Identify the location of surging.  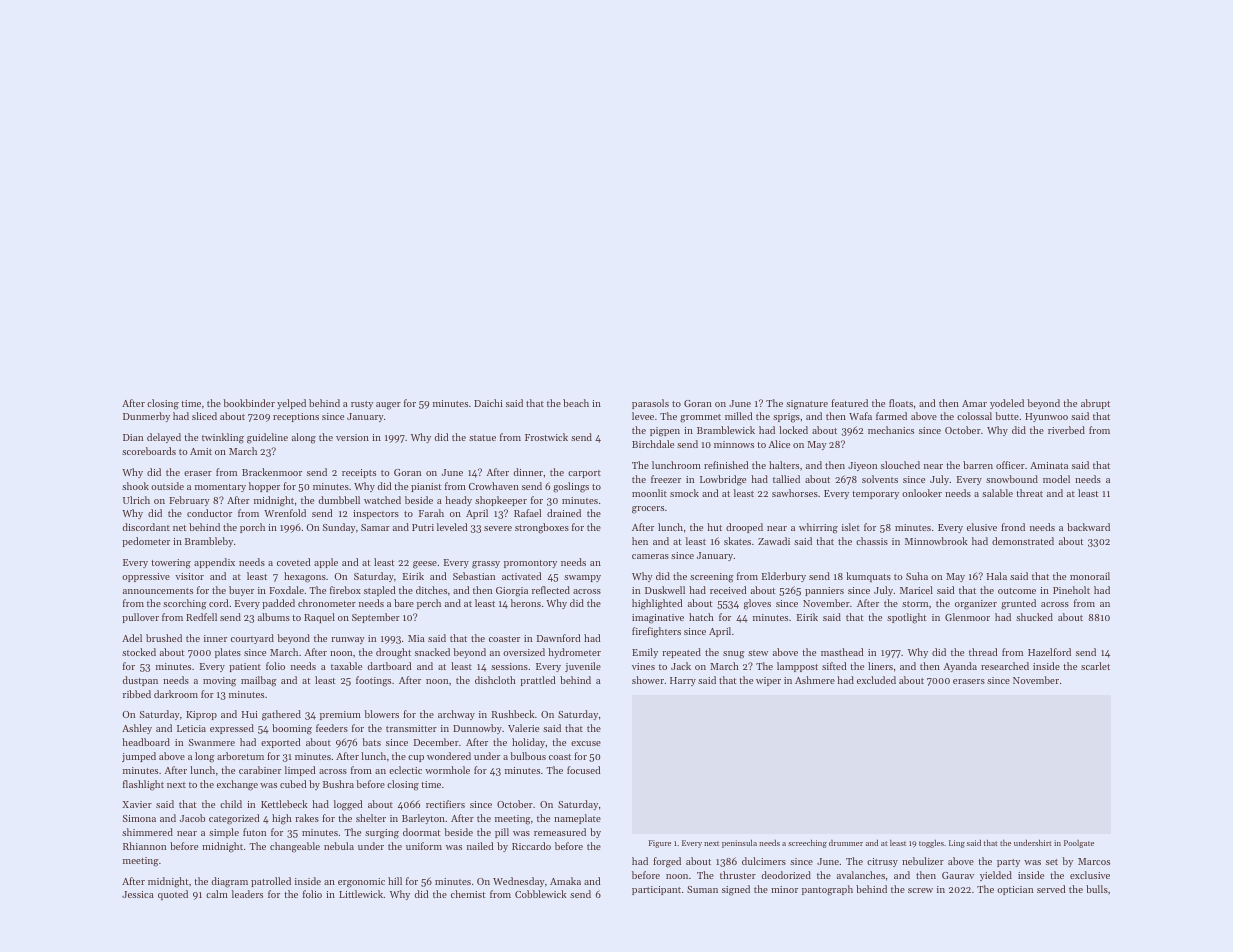
(382, 834).
